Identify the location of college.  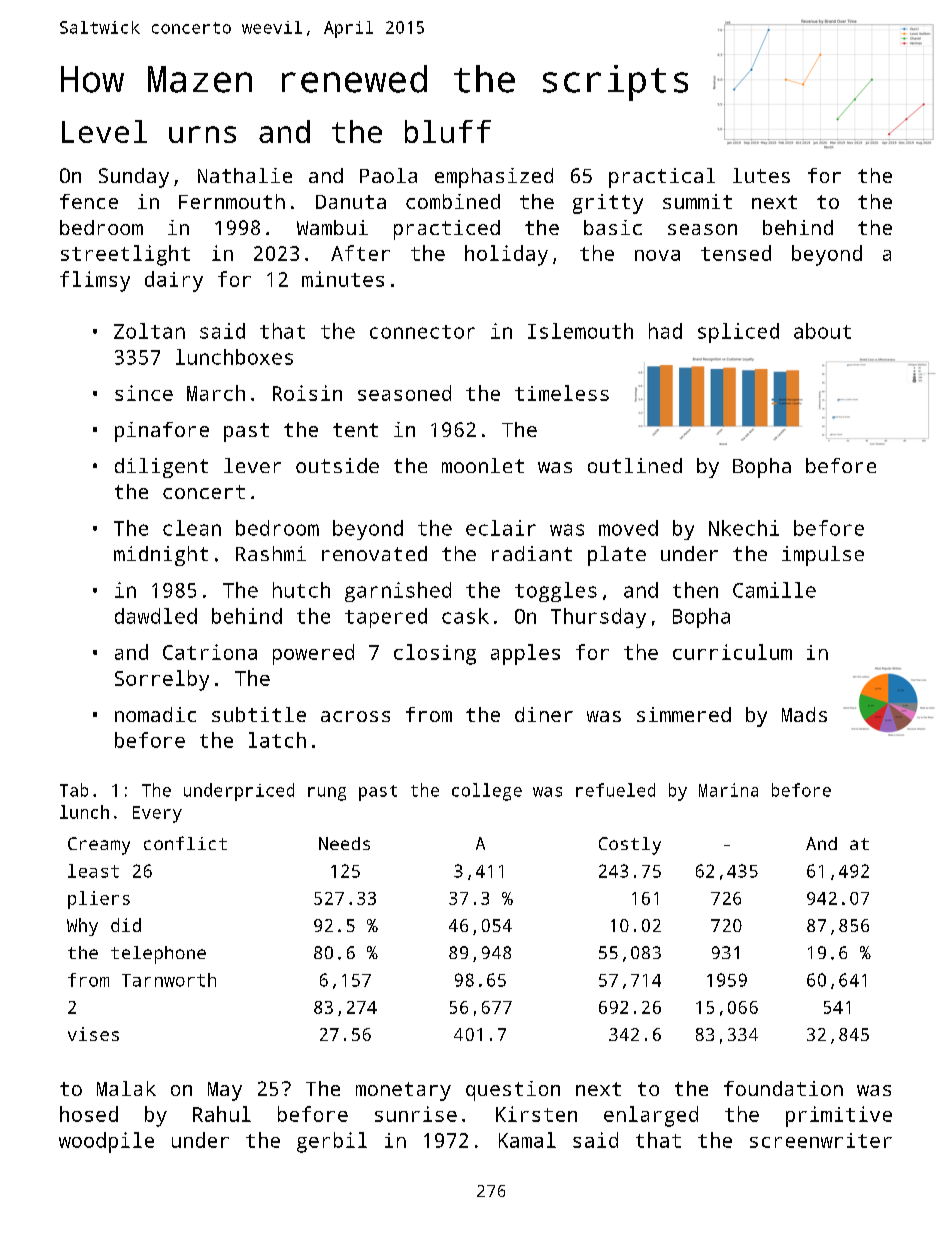
(487, 792).
